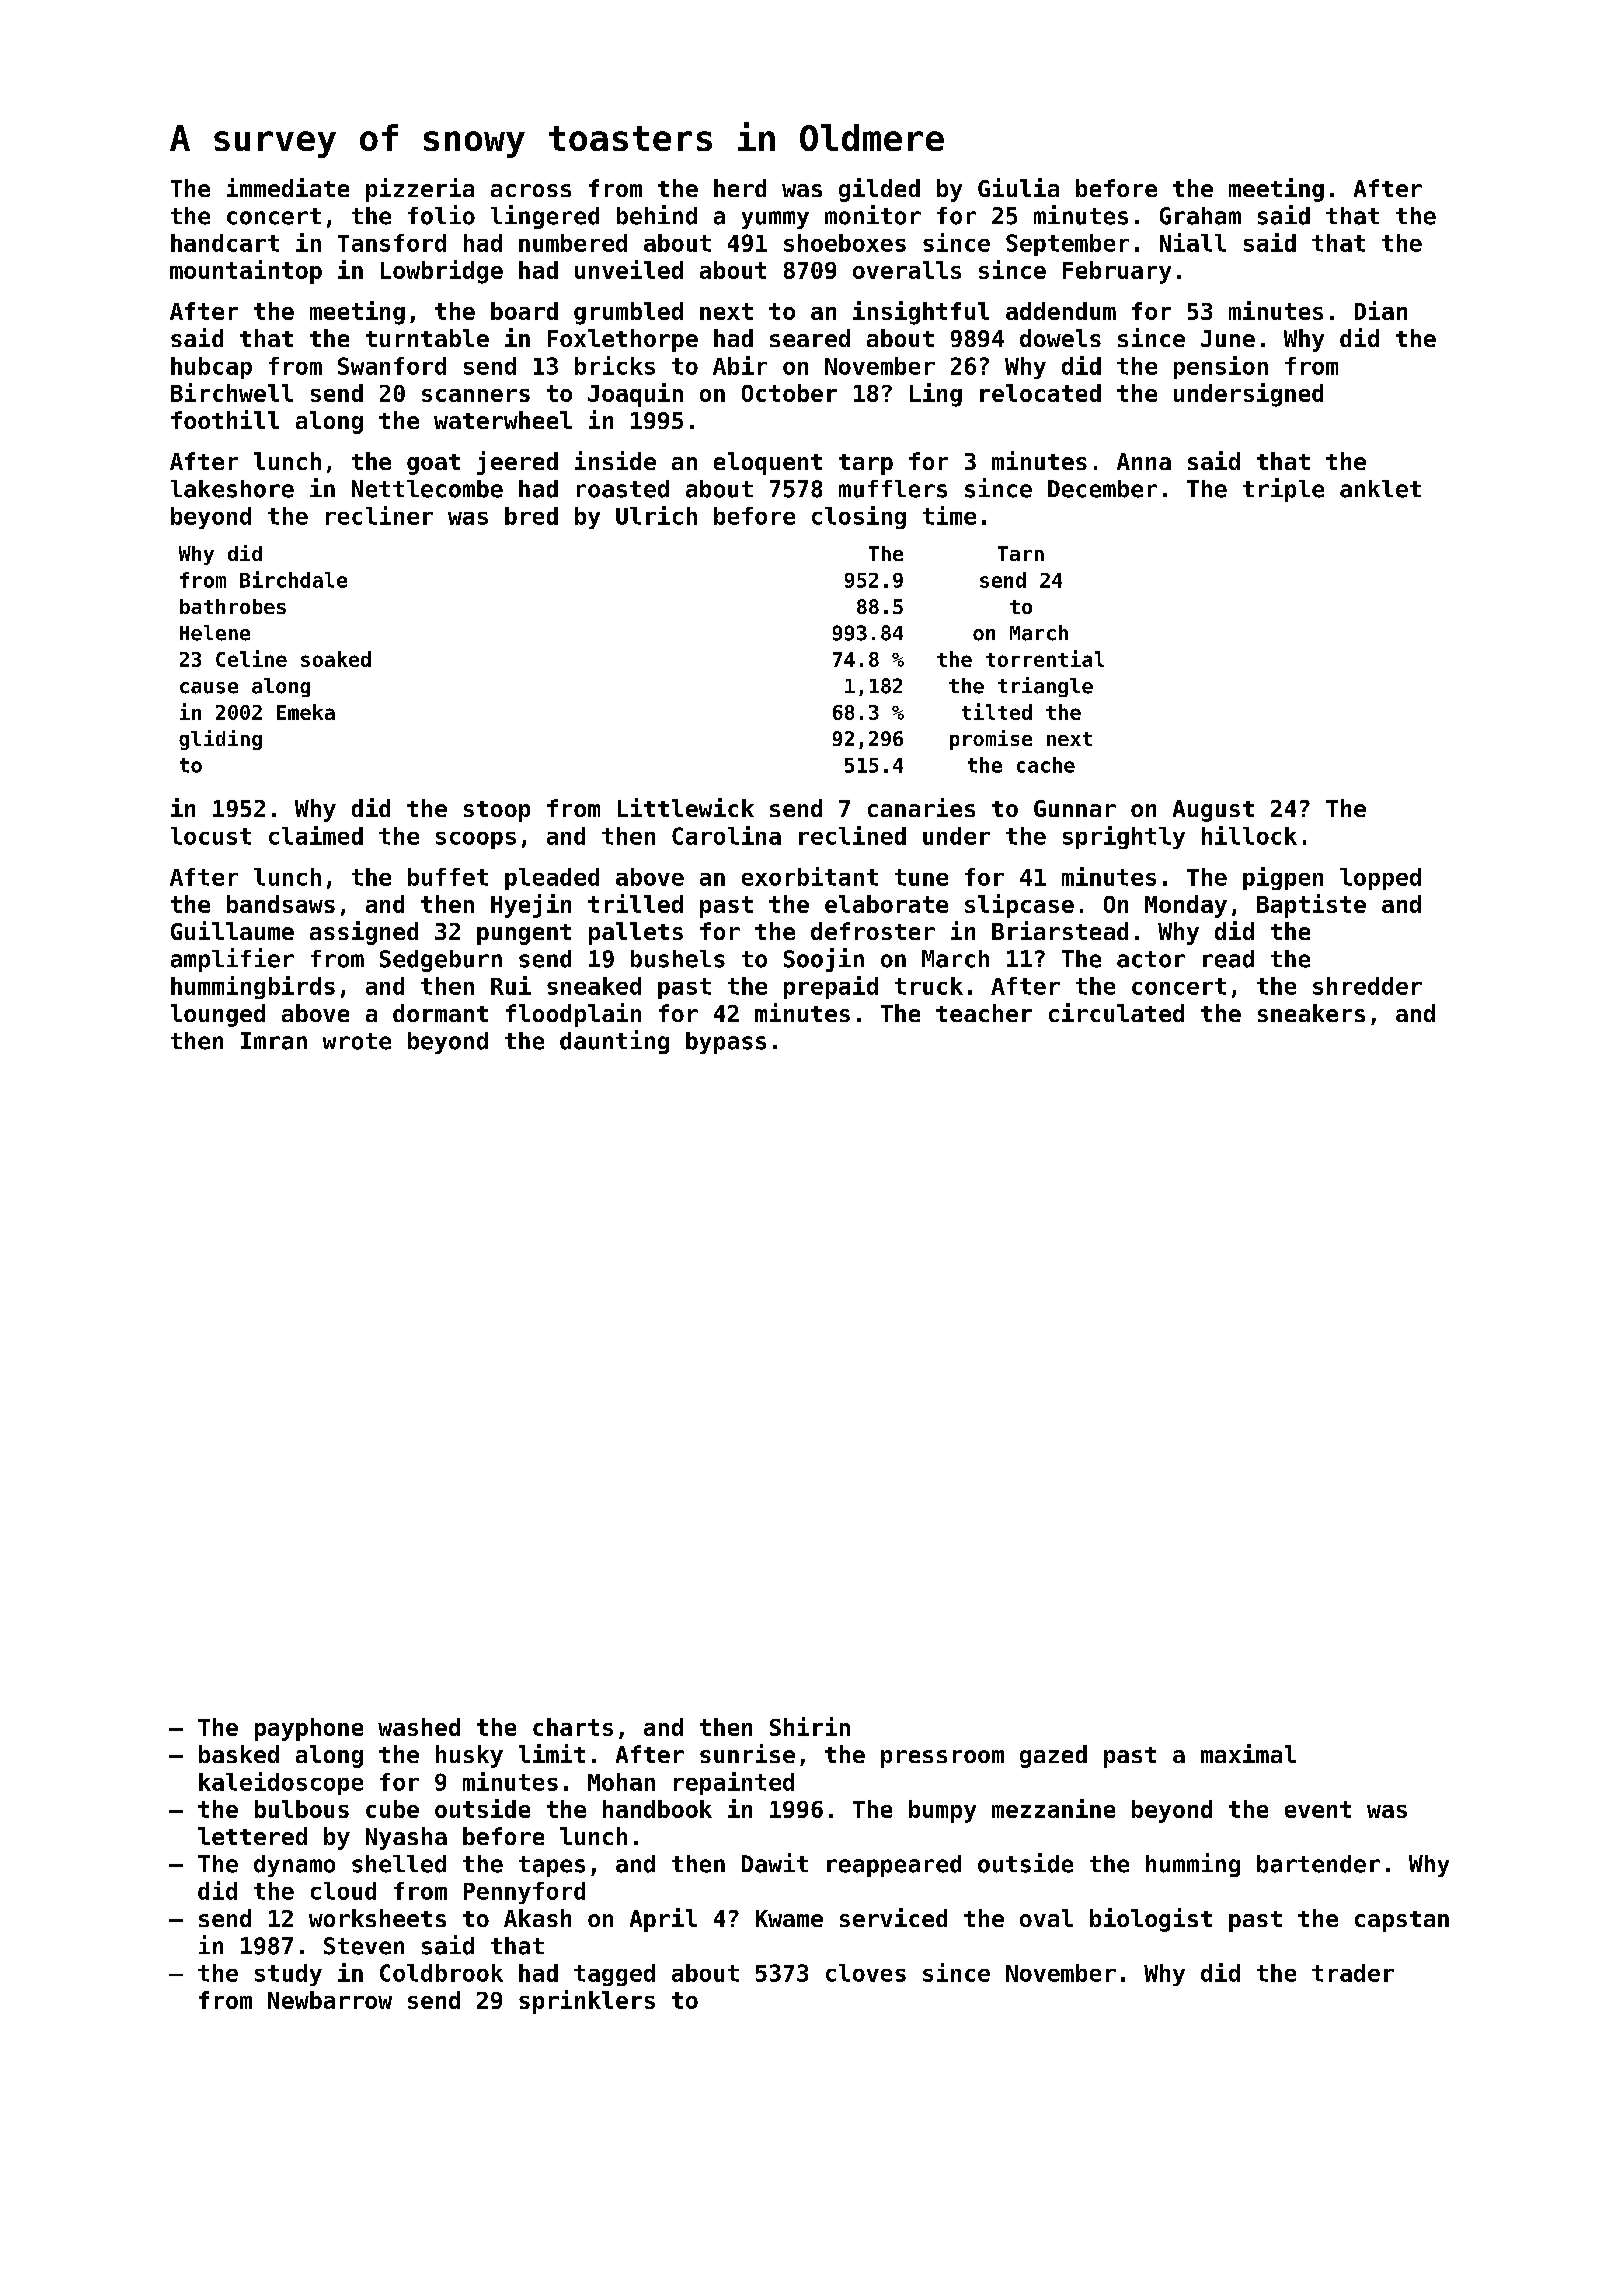 The height and width of the screenshot is (2292, 1620). I want to click on teacher, so click(984, 1013).
